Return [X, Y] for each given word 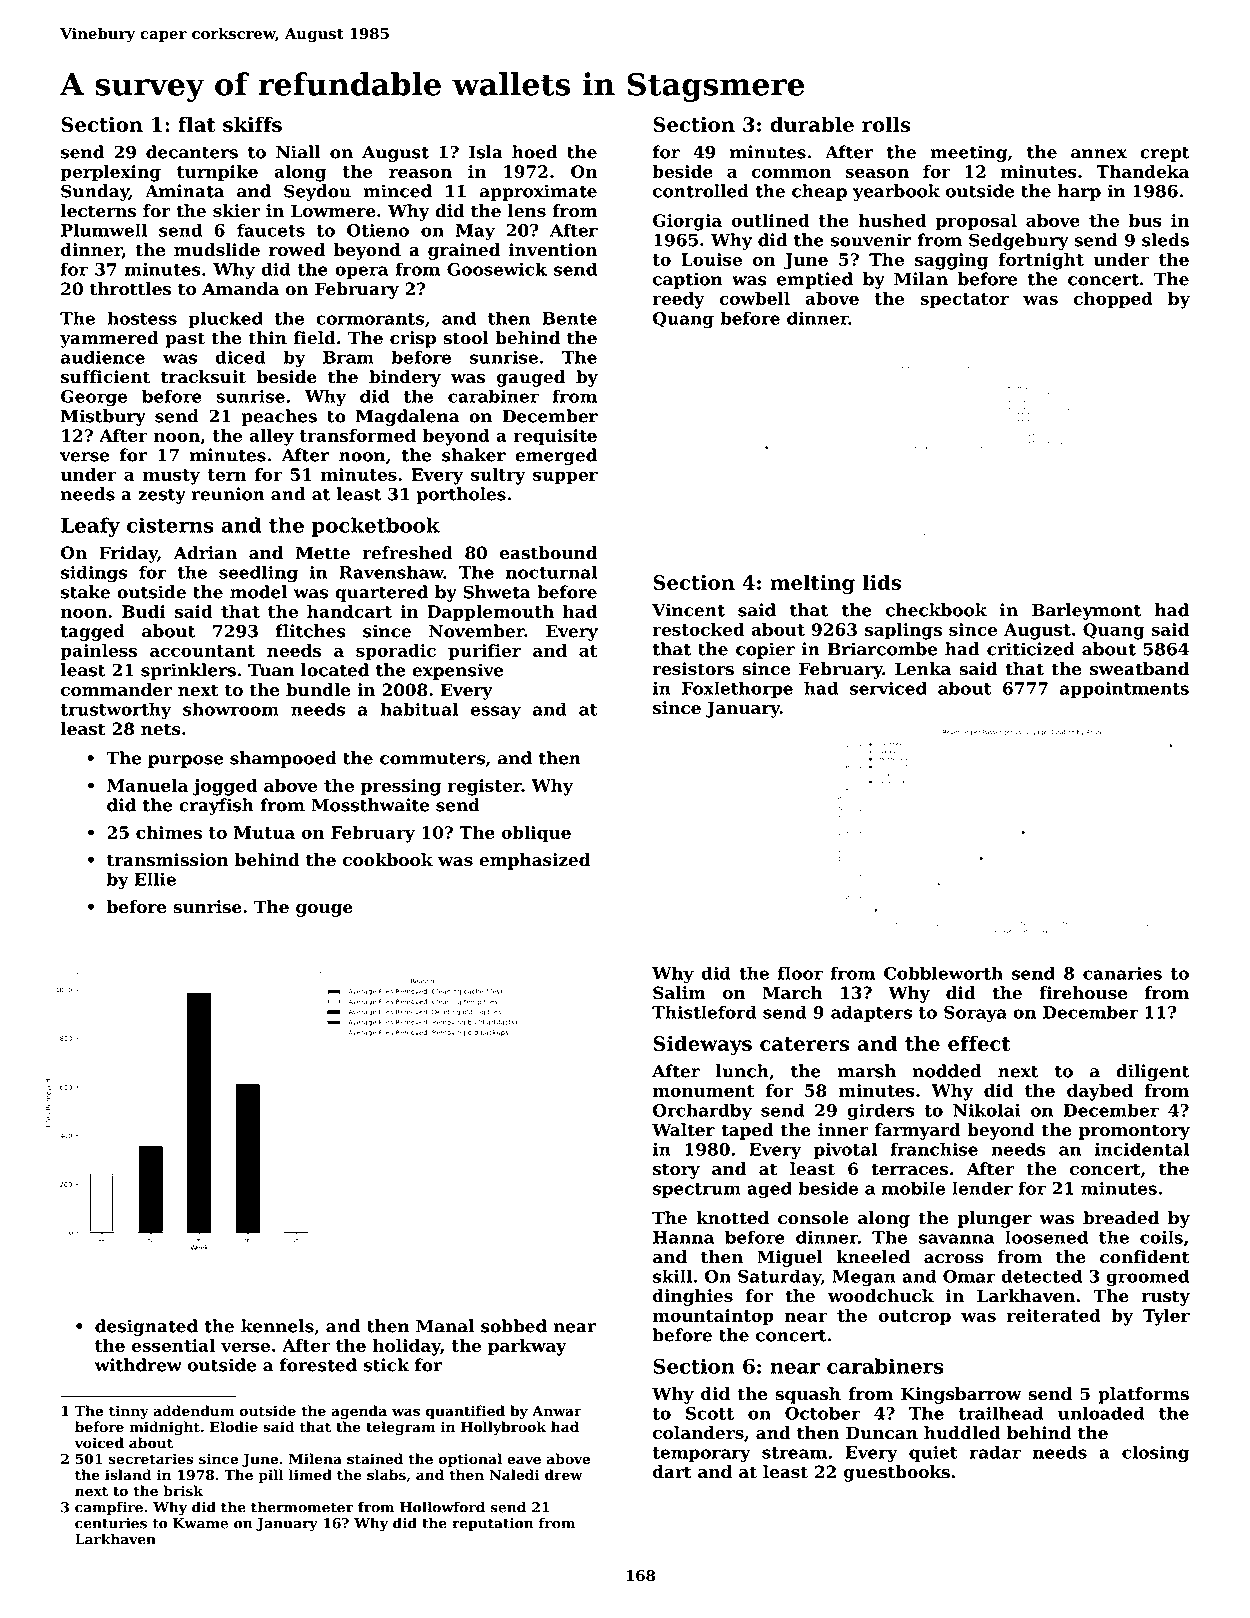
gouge [324, 910]
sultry [498, 476]
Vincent [688, 610]
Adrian [205, 552]
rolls [886, 124]
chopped [1113, 300]
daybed [1100, 1092]
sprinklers [188, 671]
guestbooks [897, 1473]
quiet [933, 1453]
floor [800, 973]
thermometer [302, 1507]
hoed [535, 152]
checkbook [936, 610]
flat [197, 124]
